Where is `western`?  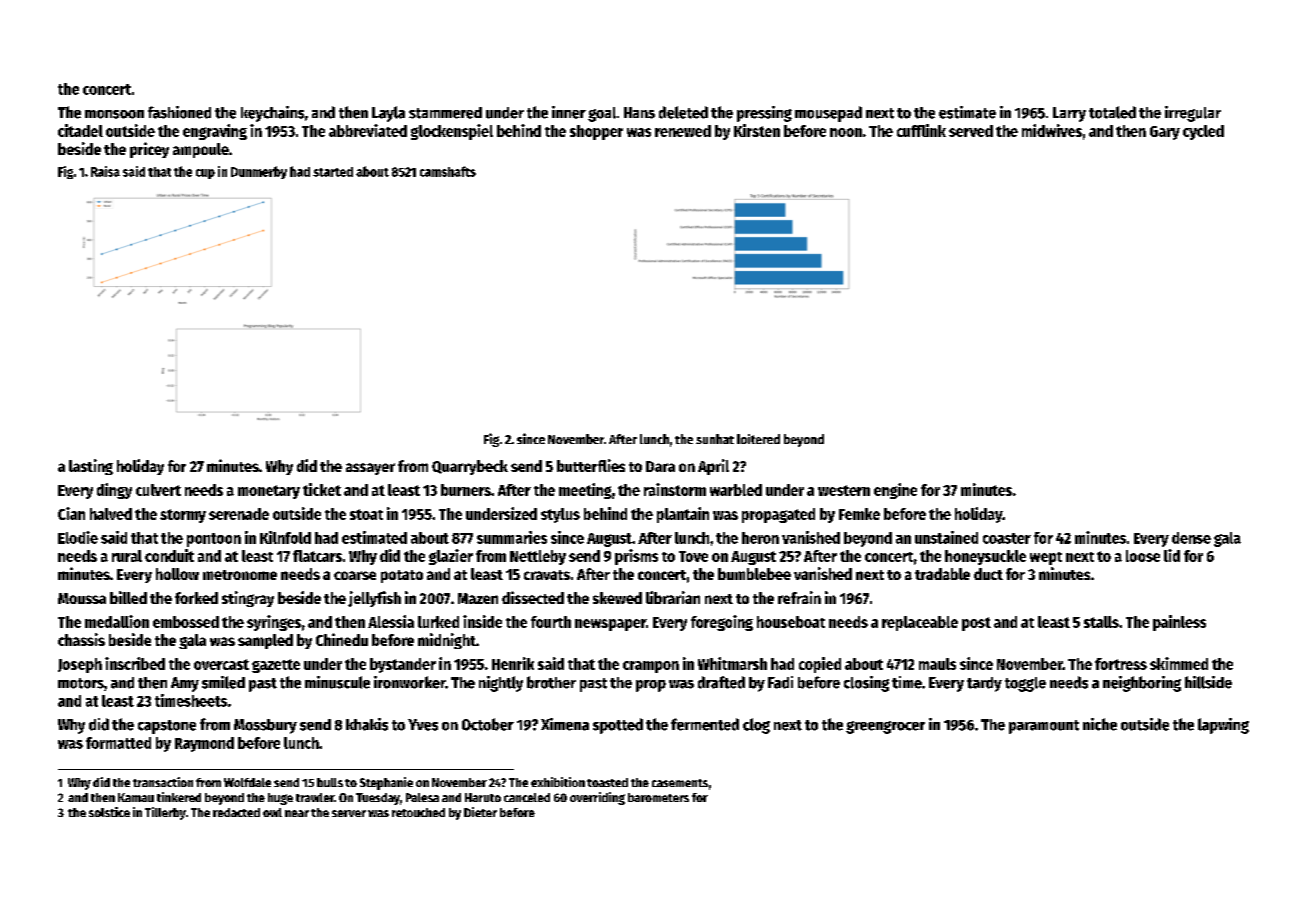 western is located at coordinates (844, 490).
